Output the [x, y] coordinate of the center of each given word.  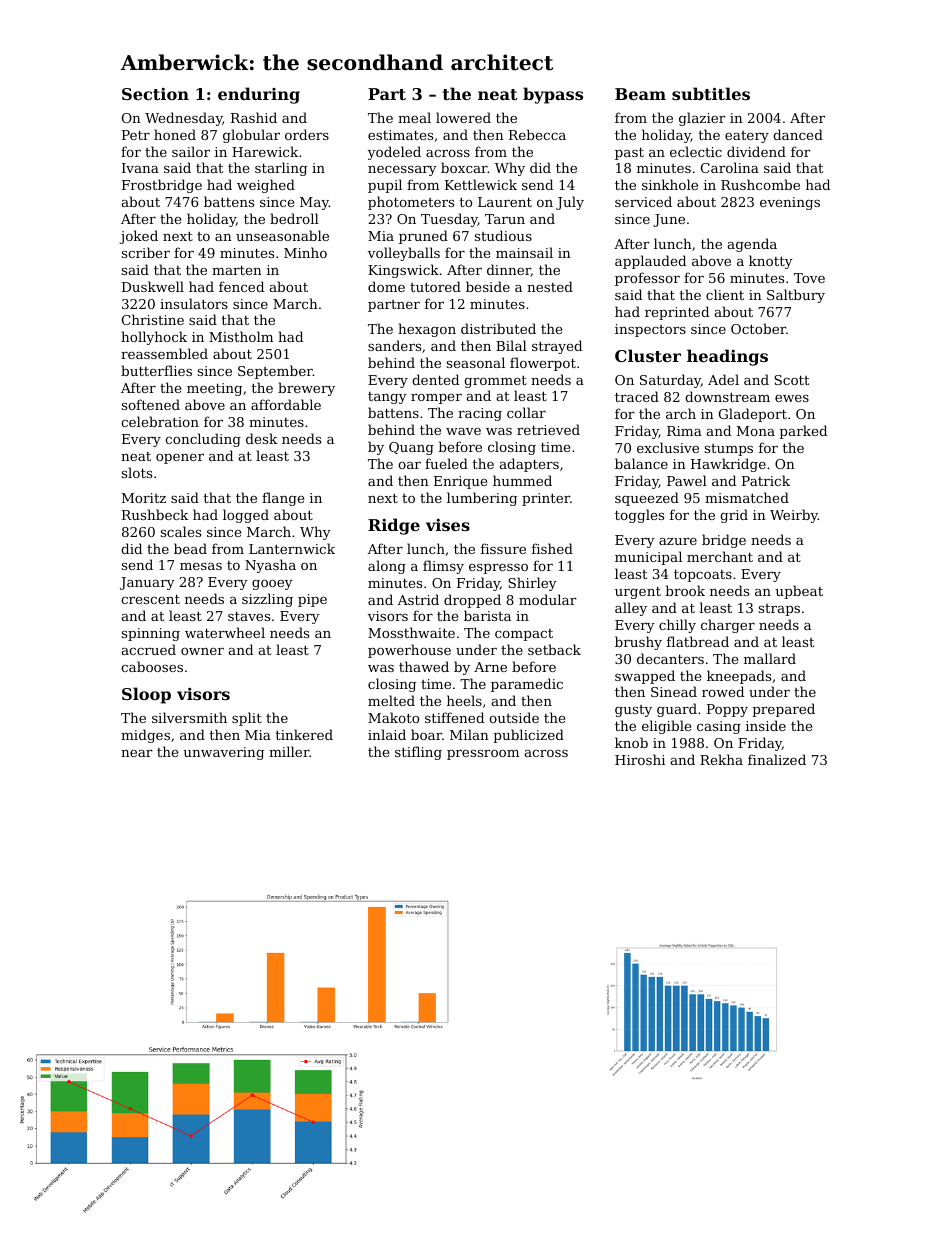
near [137, 753]
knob [631, 742]
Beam [640, 94]
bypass [553, 95]
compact [524, 635]
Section [155, 94]
